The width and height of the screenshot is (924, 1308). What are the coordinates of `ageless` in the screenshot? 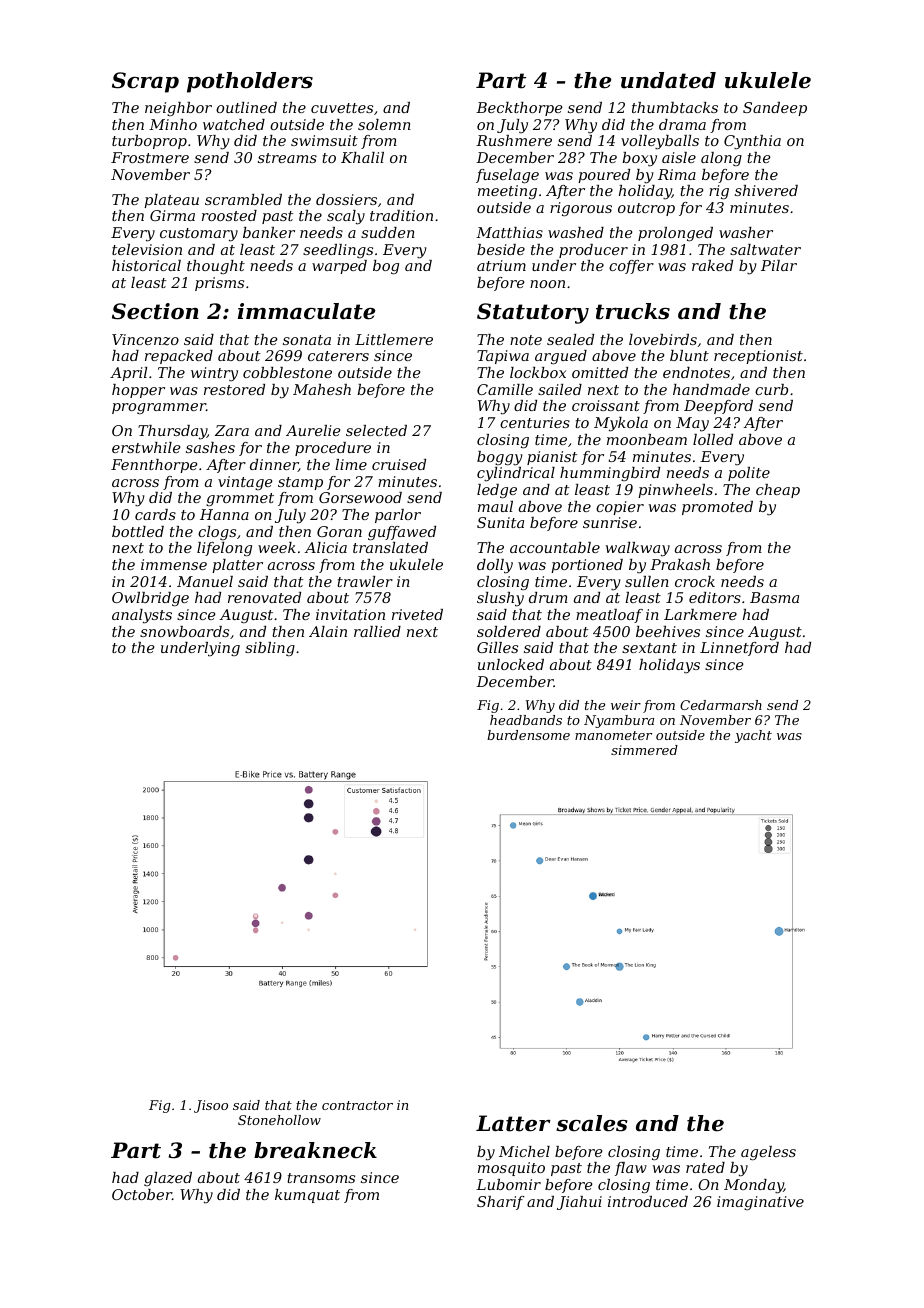 It's located at (768, 1153).
